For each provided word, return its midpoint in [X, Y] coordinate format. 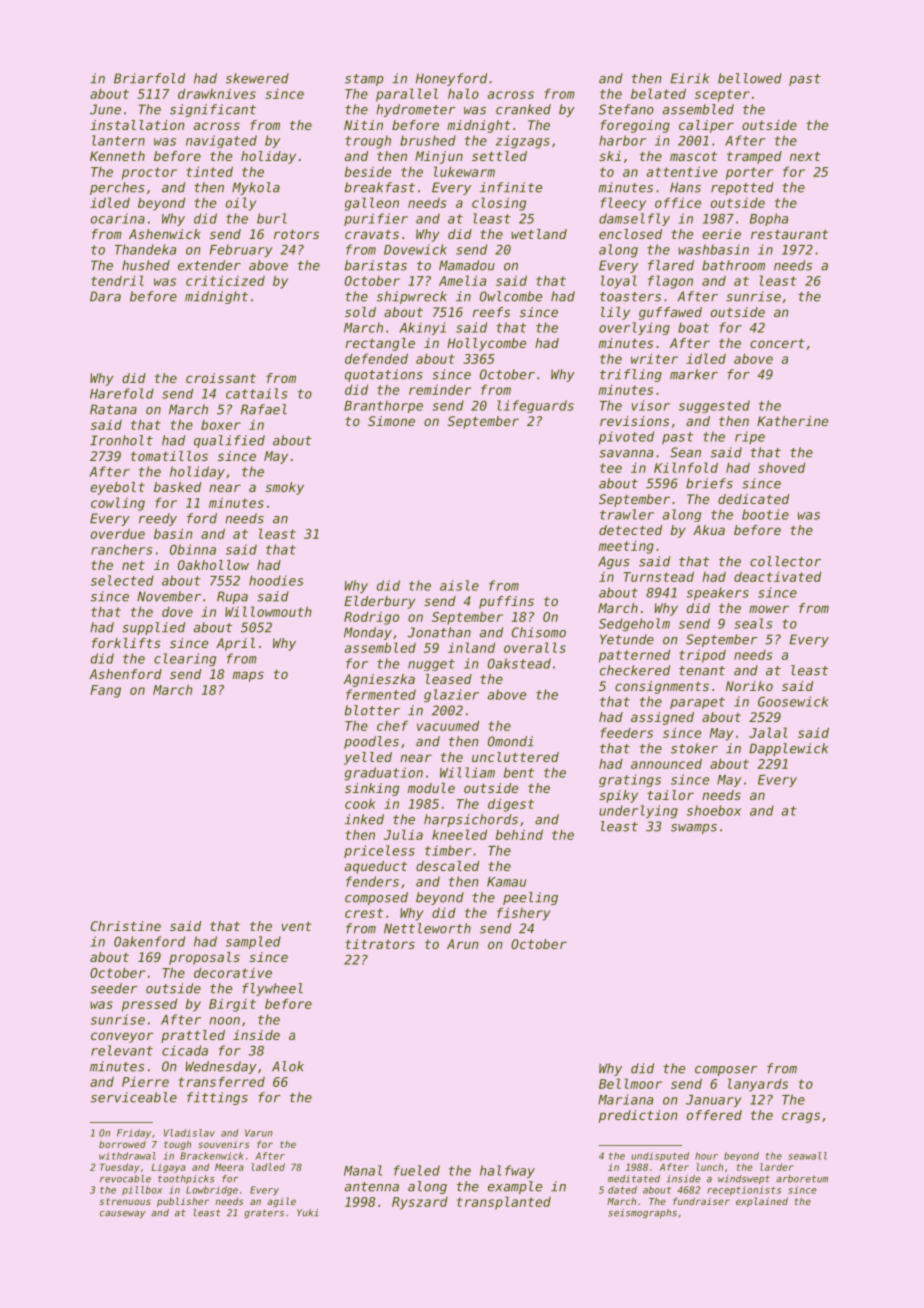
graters [264, 1214]
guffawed [670, 313]
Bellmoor [630, 1083]
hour [706, 1156]
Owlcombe [511, 296]
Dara [105, 296]
